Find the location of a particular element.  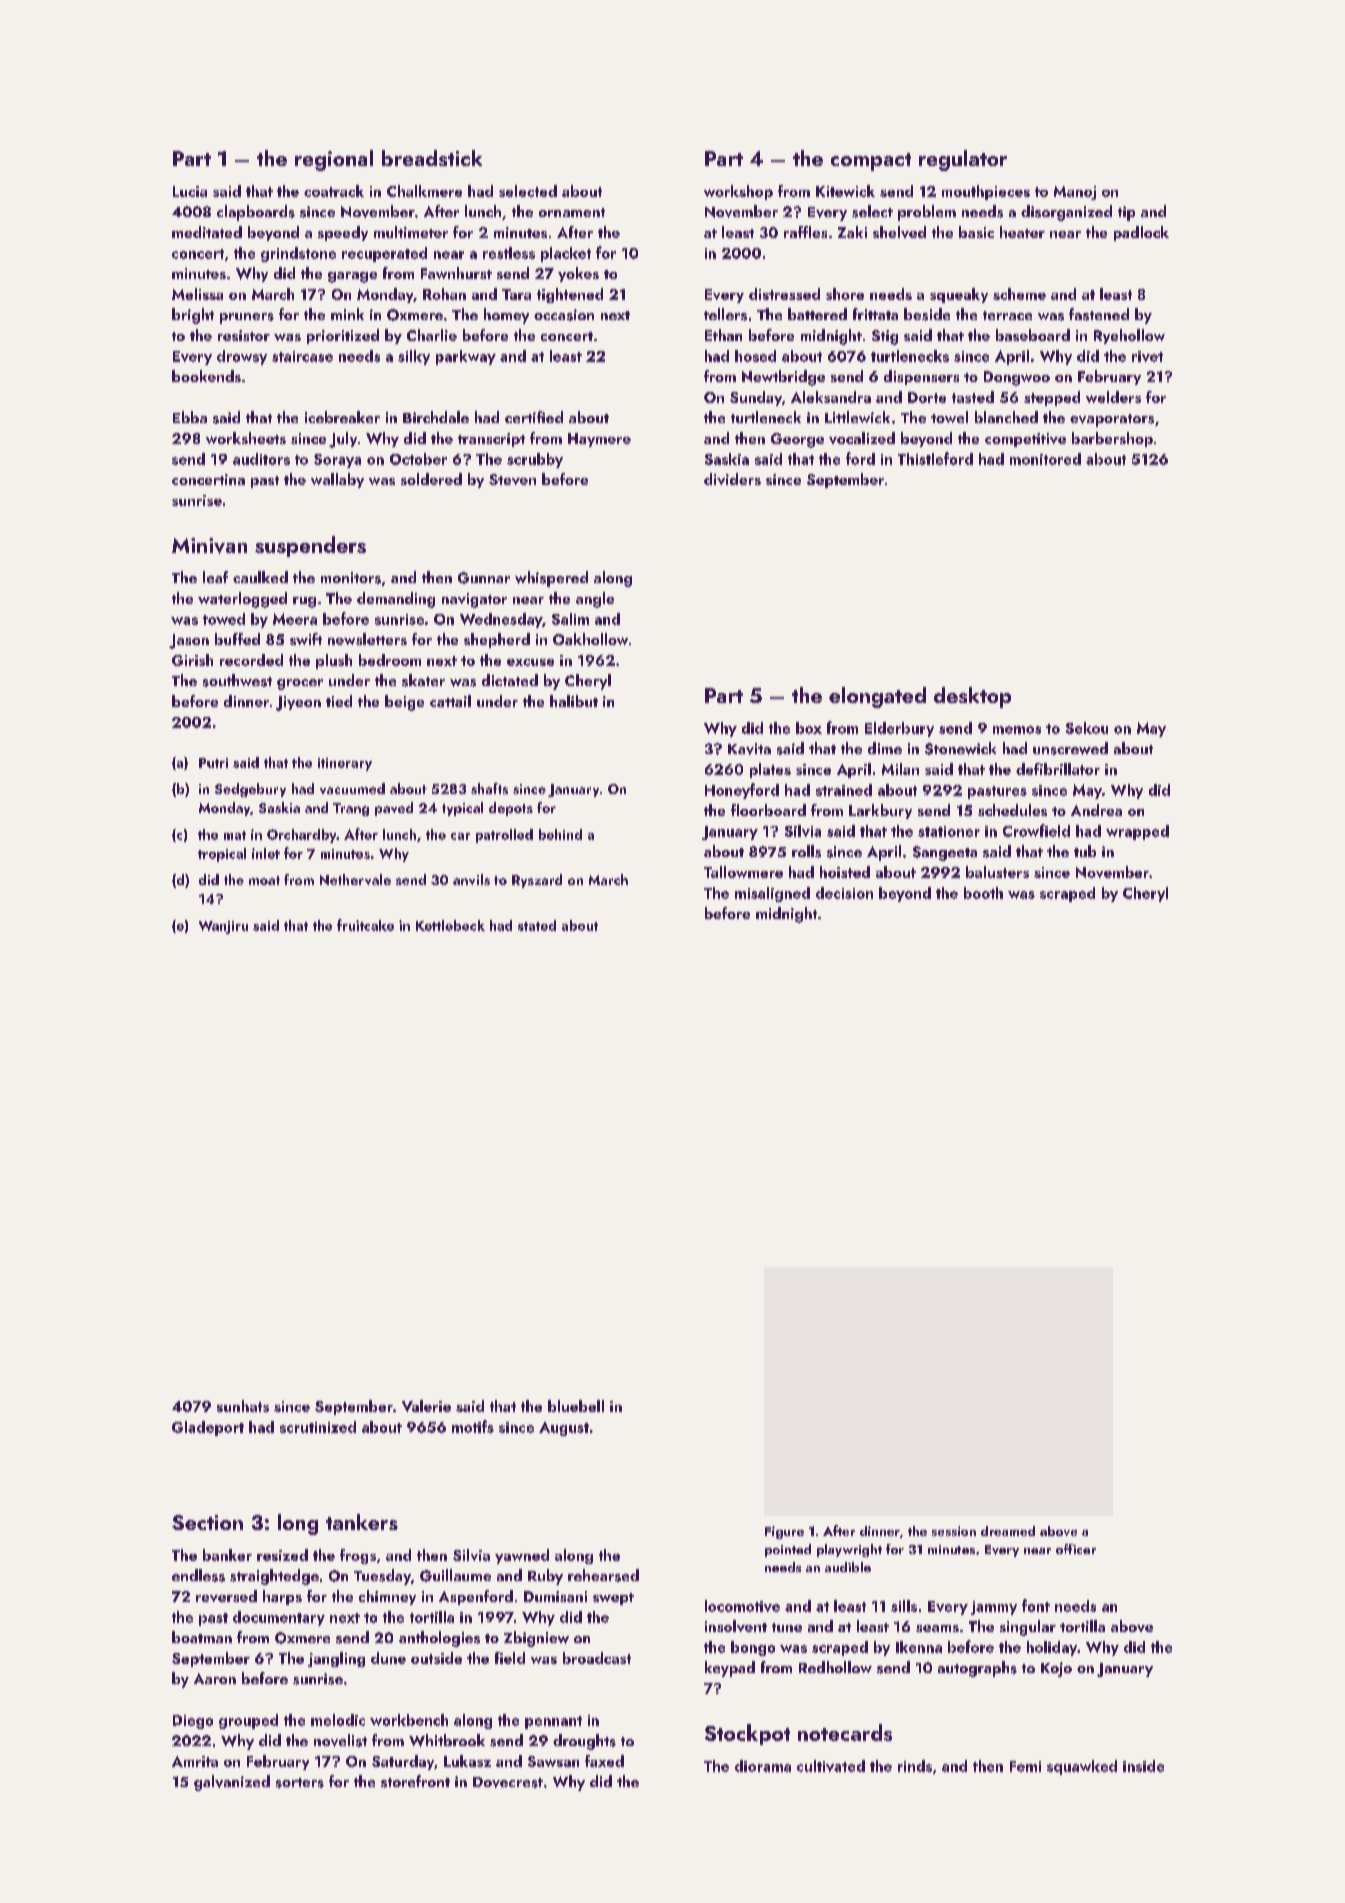

swift is located at coordinates (306, 639).
